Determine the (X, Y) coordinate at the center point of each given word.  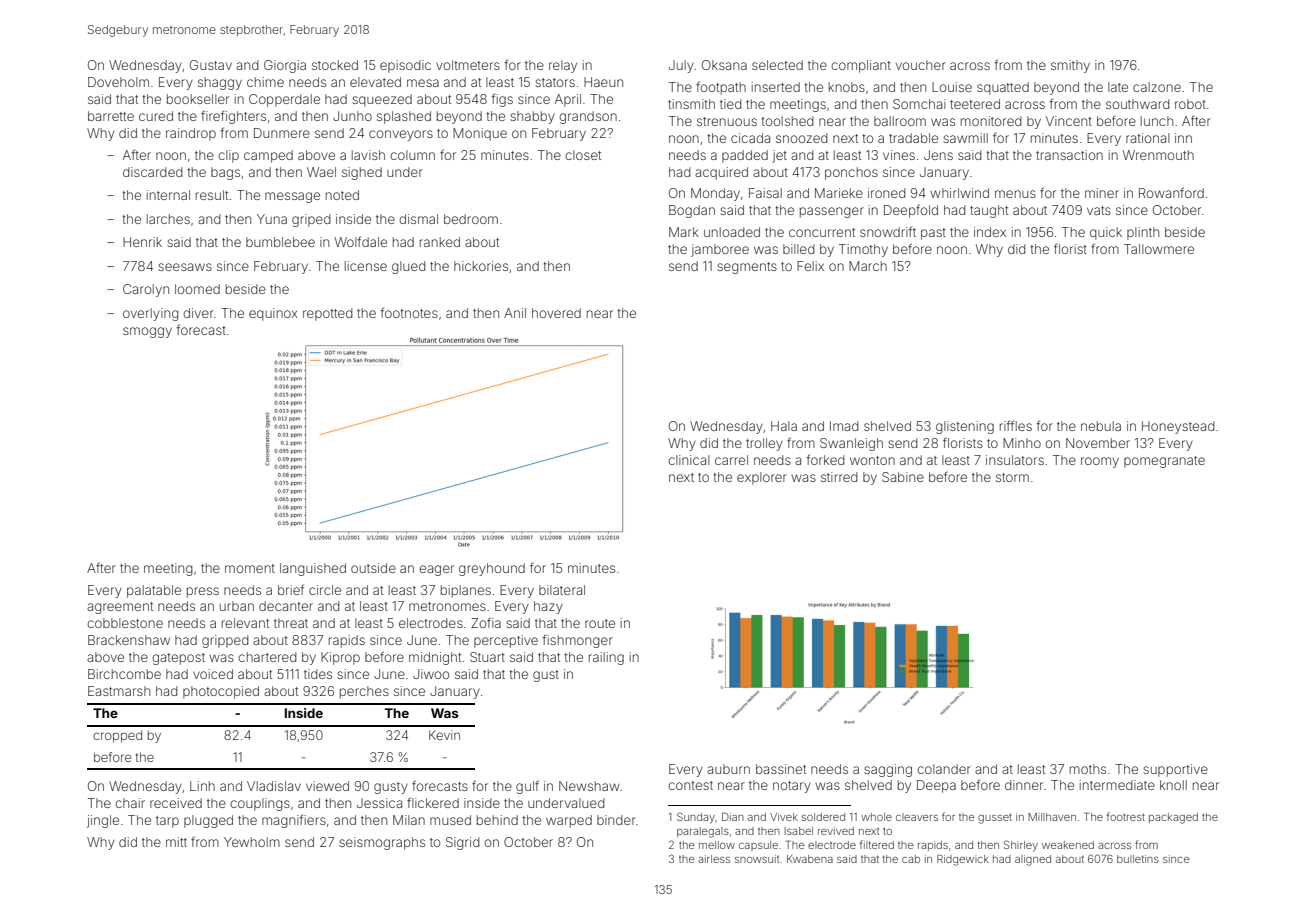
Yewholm (252, 842)
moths (1088, 769)
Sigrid (462, 843)
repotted (327, 314)
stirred (839, 477)
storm (1012, 477)
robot (1190, 104)
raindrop (191, 134)
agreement (120, 608)
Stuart (487, 657)
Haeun (603, 82)
